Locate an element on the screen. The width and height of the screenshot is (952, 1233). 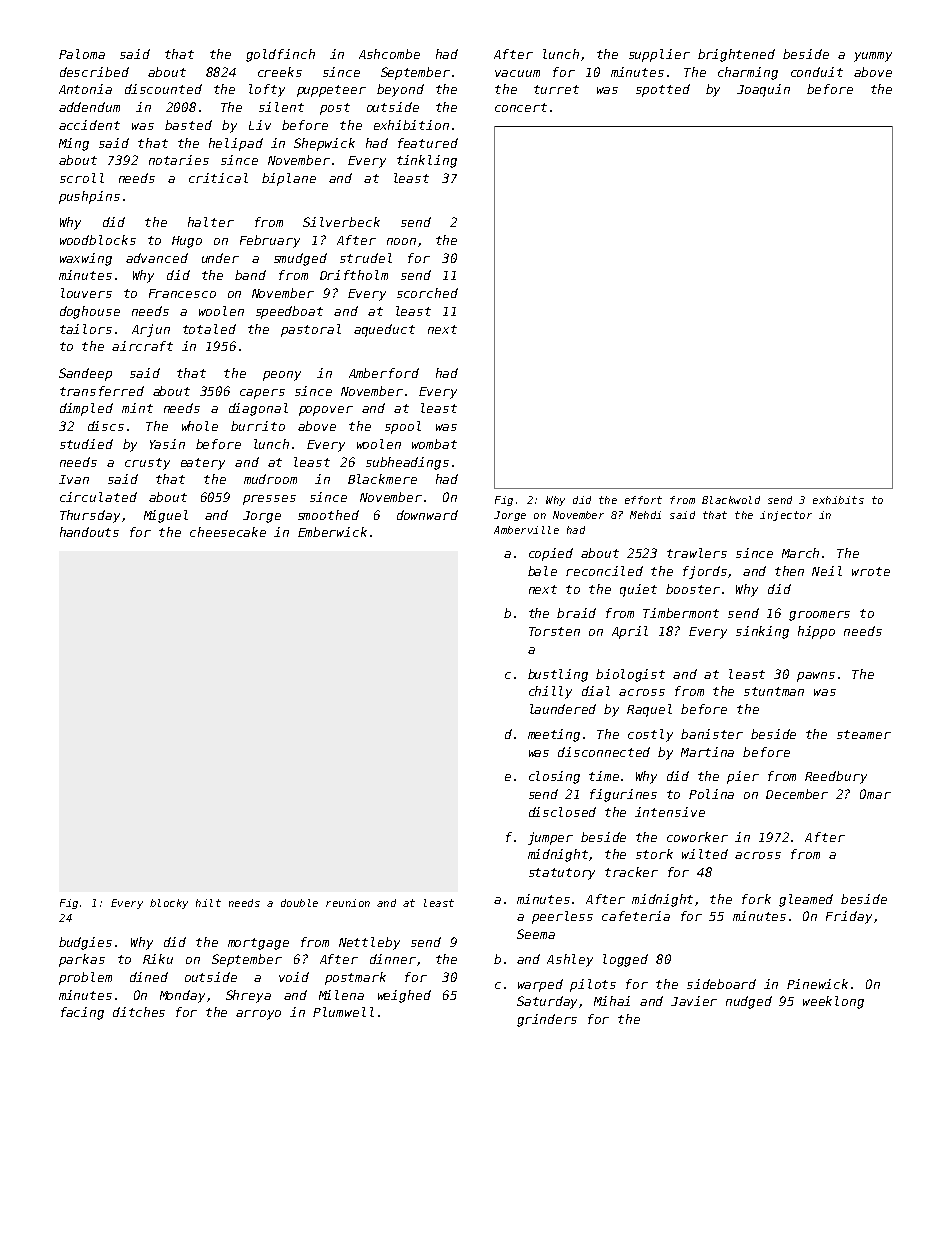
disclosed is located at coordinates (562, 812).
